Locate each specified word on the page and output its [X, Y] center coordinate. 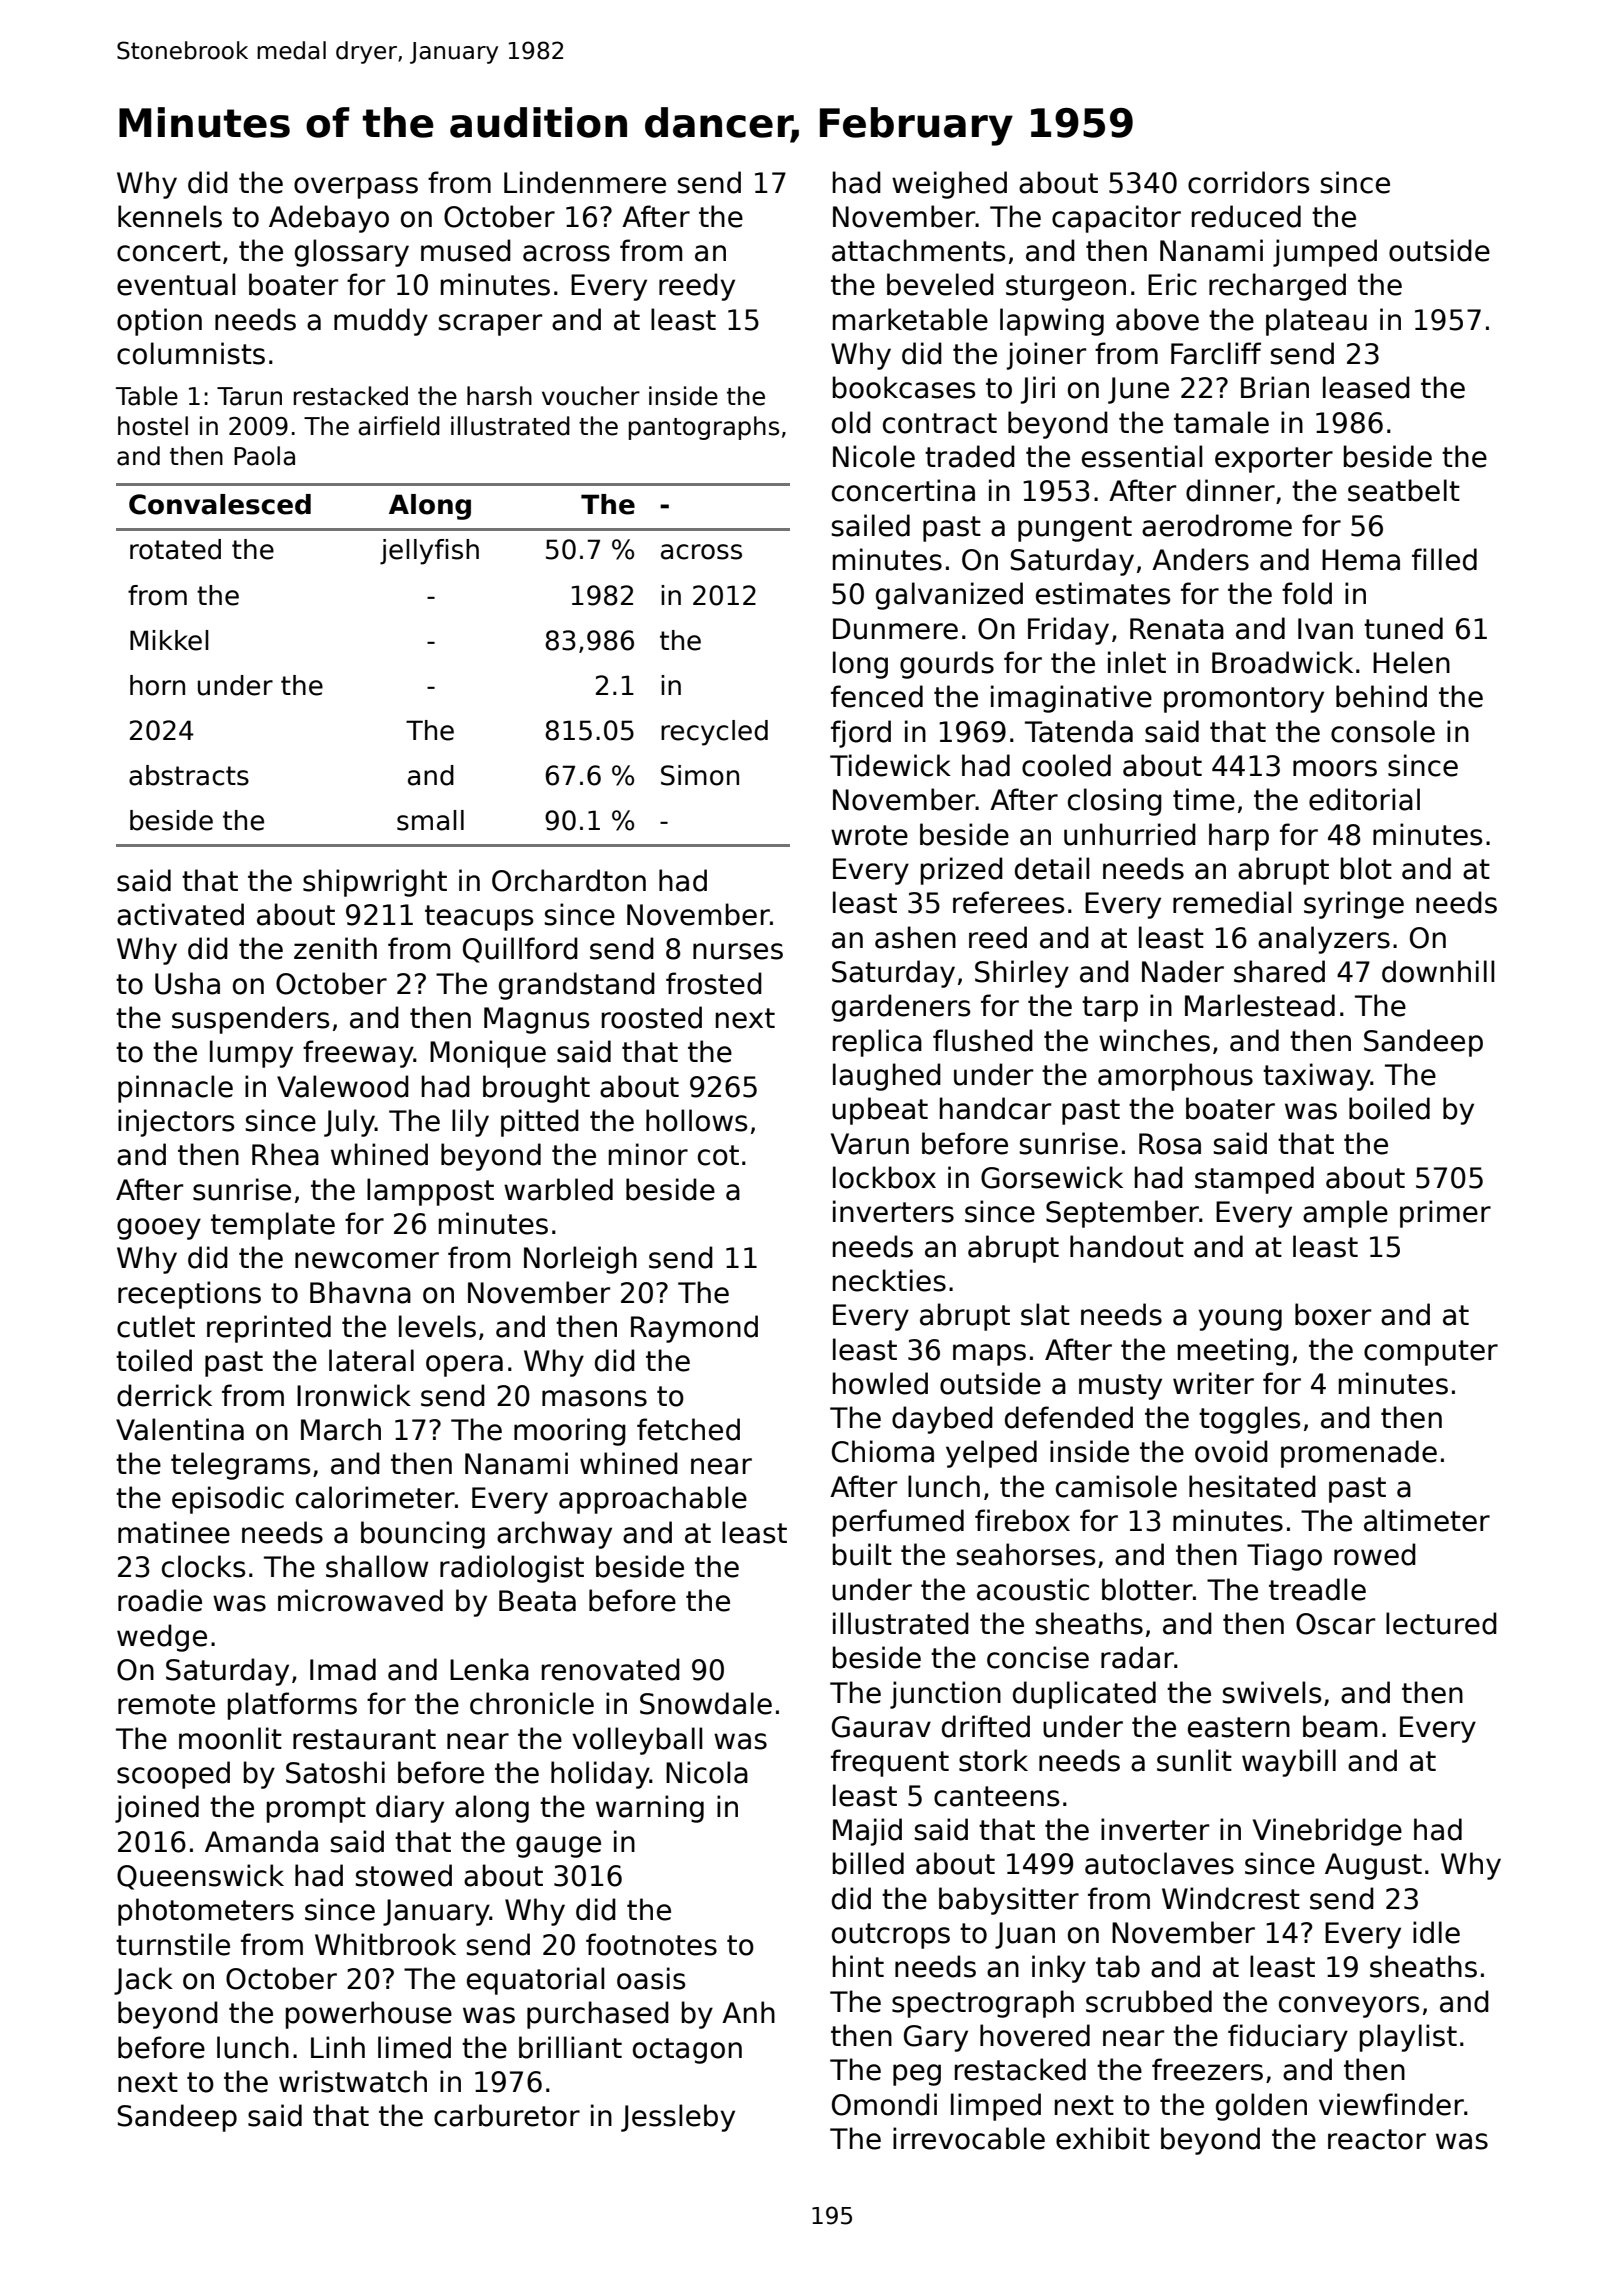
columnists [191, 353]
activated [180, 914]
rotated [175, 549]
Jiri [1038, 390]
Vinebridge [1327, 1832]
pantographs [704, 428]
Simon [700, 775]
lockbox [884, 1177]
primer [1445, 1214]
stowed [403, 1875]
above [1157, 319]
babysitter [1009, 1901]
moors [1335, 768]
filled [1444, 559]
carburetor [507, 2115]
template [273, 1226]
